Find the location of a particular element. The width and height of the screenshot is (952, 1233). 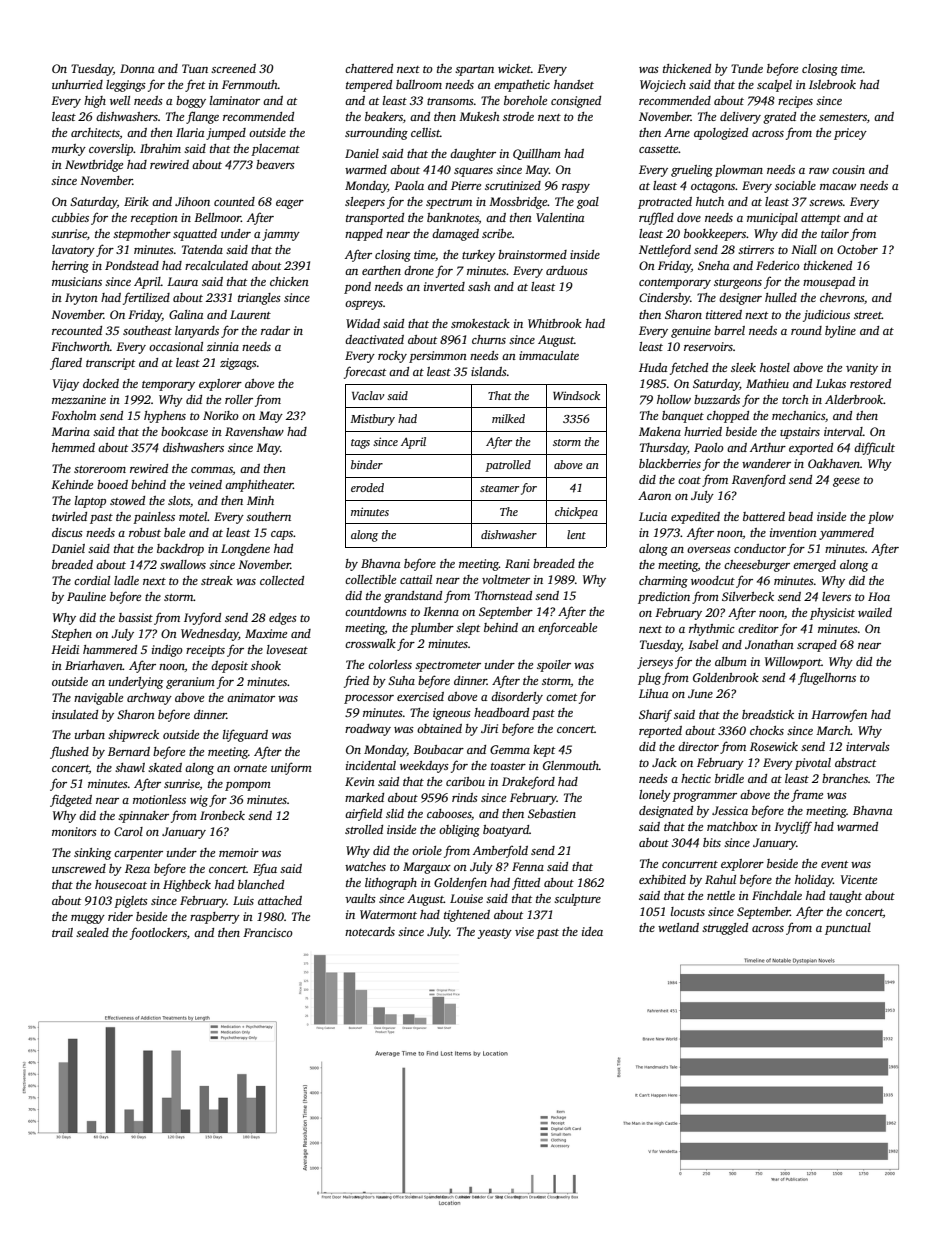

judicious is located at coordinates (826, 316).
